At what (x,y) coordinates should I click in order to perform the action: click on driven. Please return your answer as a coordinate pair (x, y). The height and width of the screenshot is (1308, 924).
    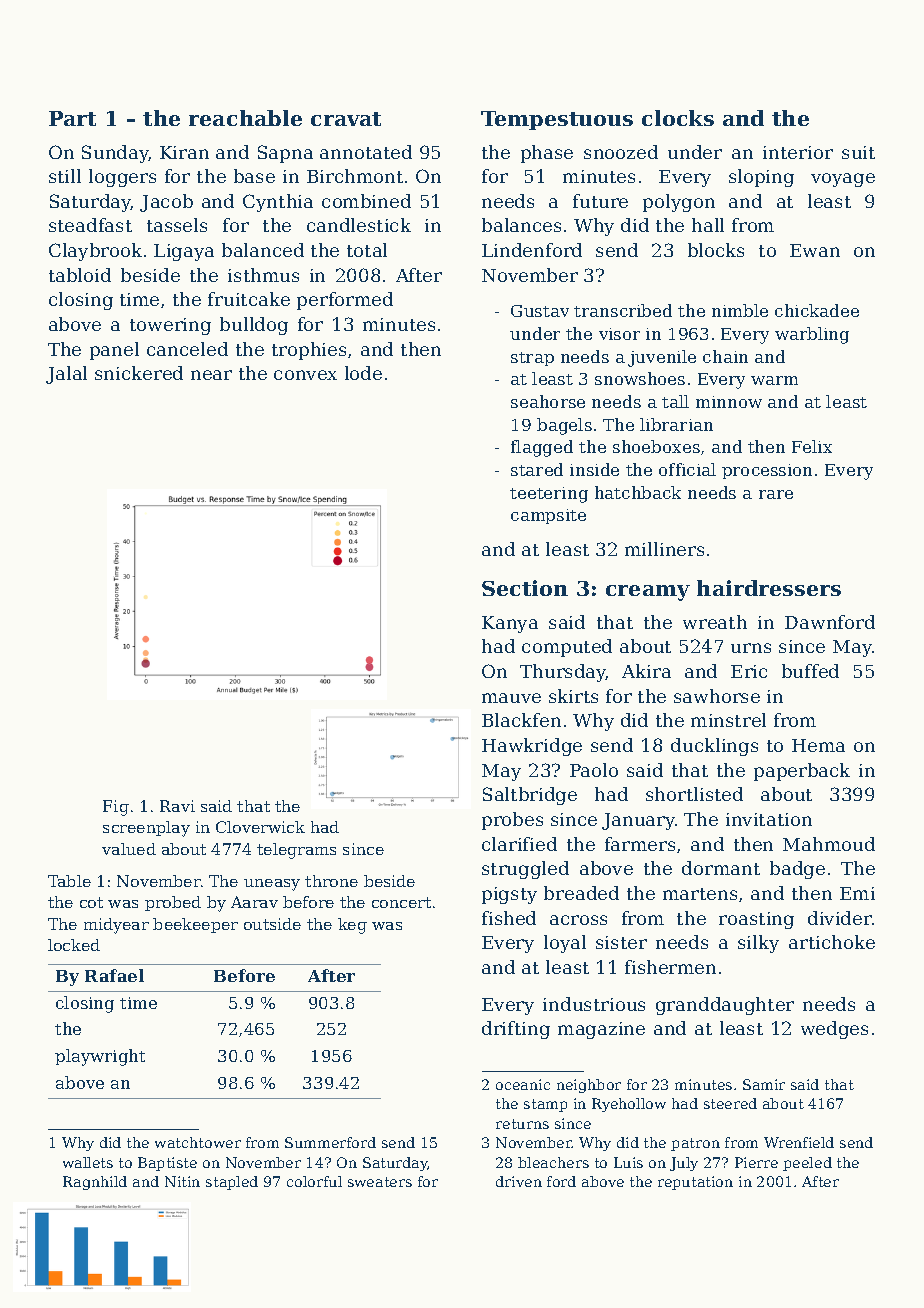
    Looking at the image, I should click on (519, 1181).
